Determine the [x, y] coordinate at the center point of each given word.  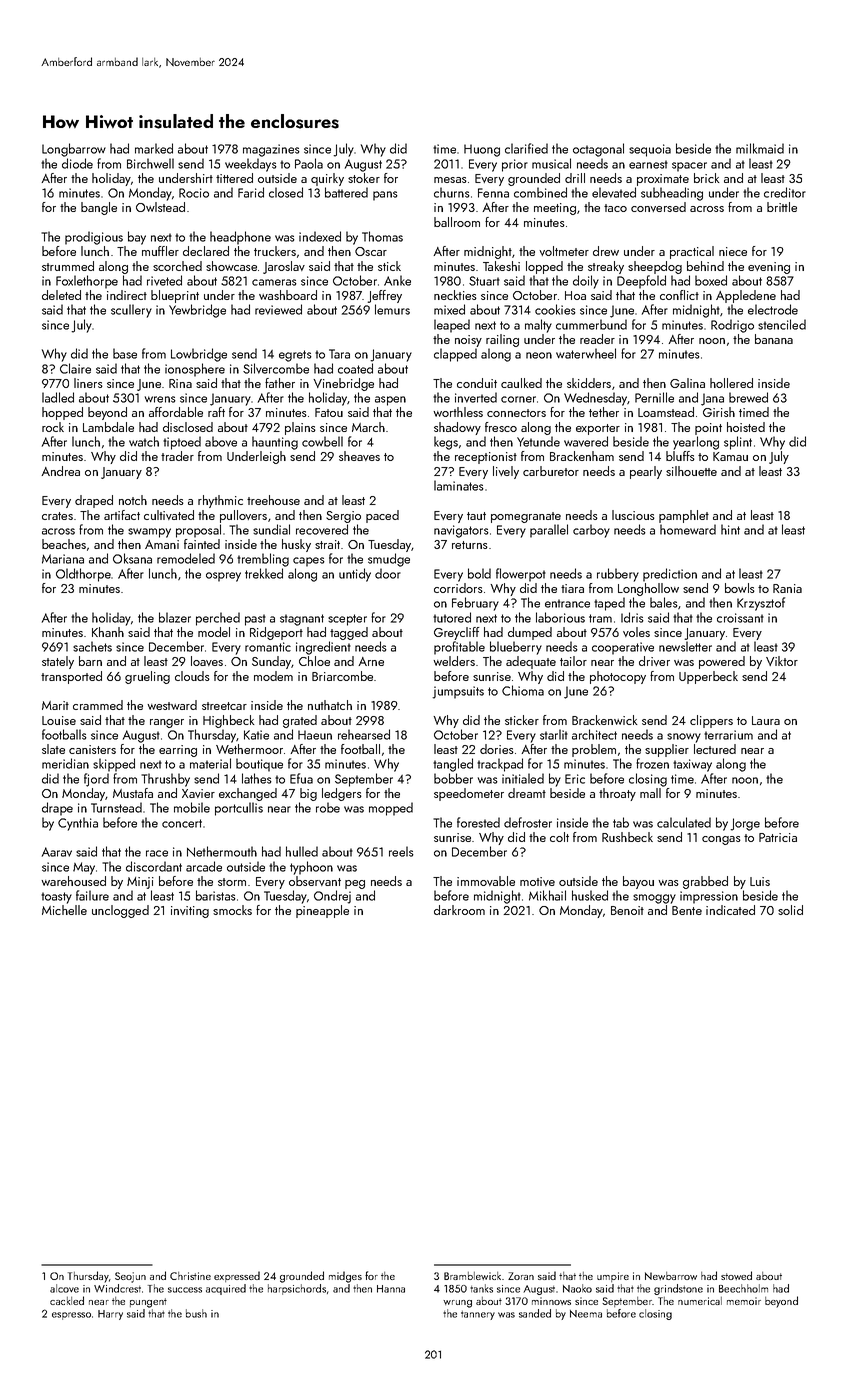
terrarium [728, 735]
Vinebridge [343, 384]
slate [53, 749]
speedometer [469, 794]
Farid [251, 192]
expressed [237, 1276]
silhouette [691, 471]
